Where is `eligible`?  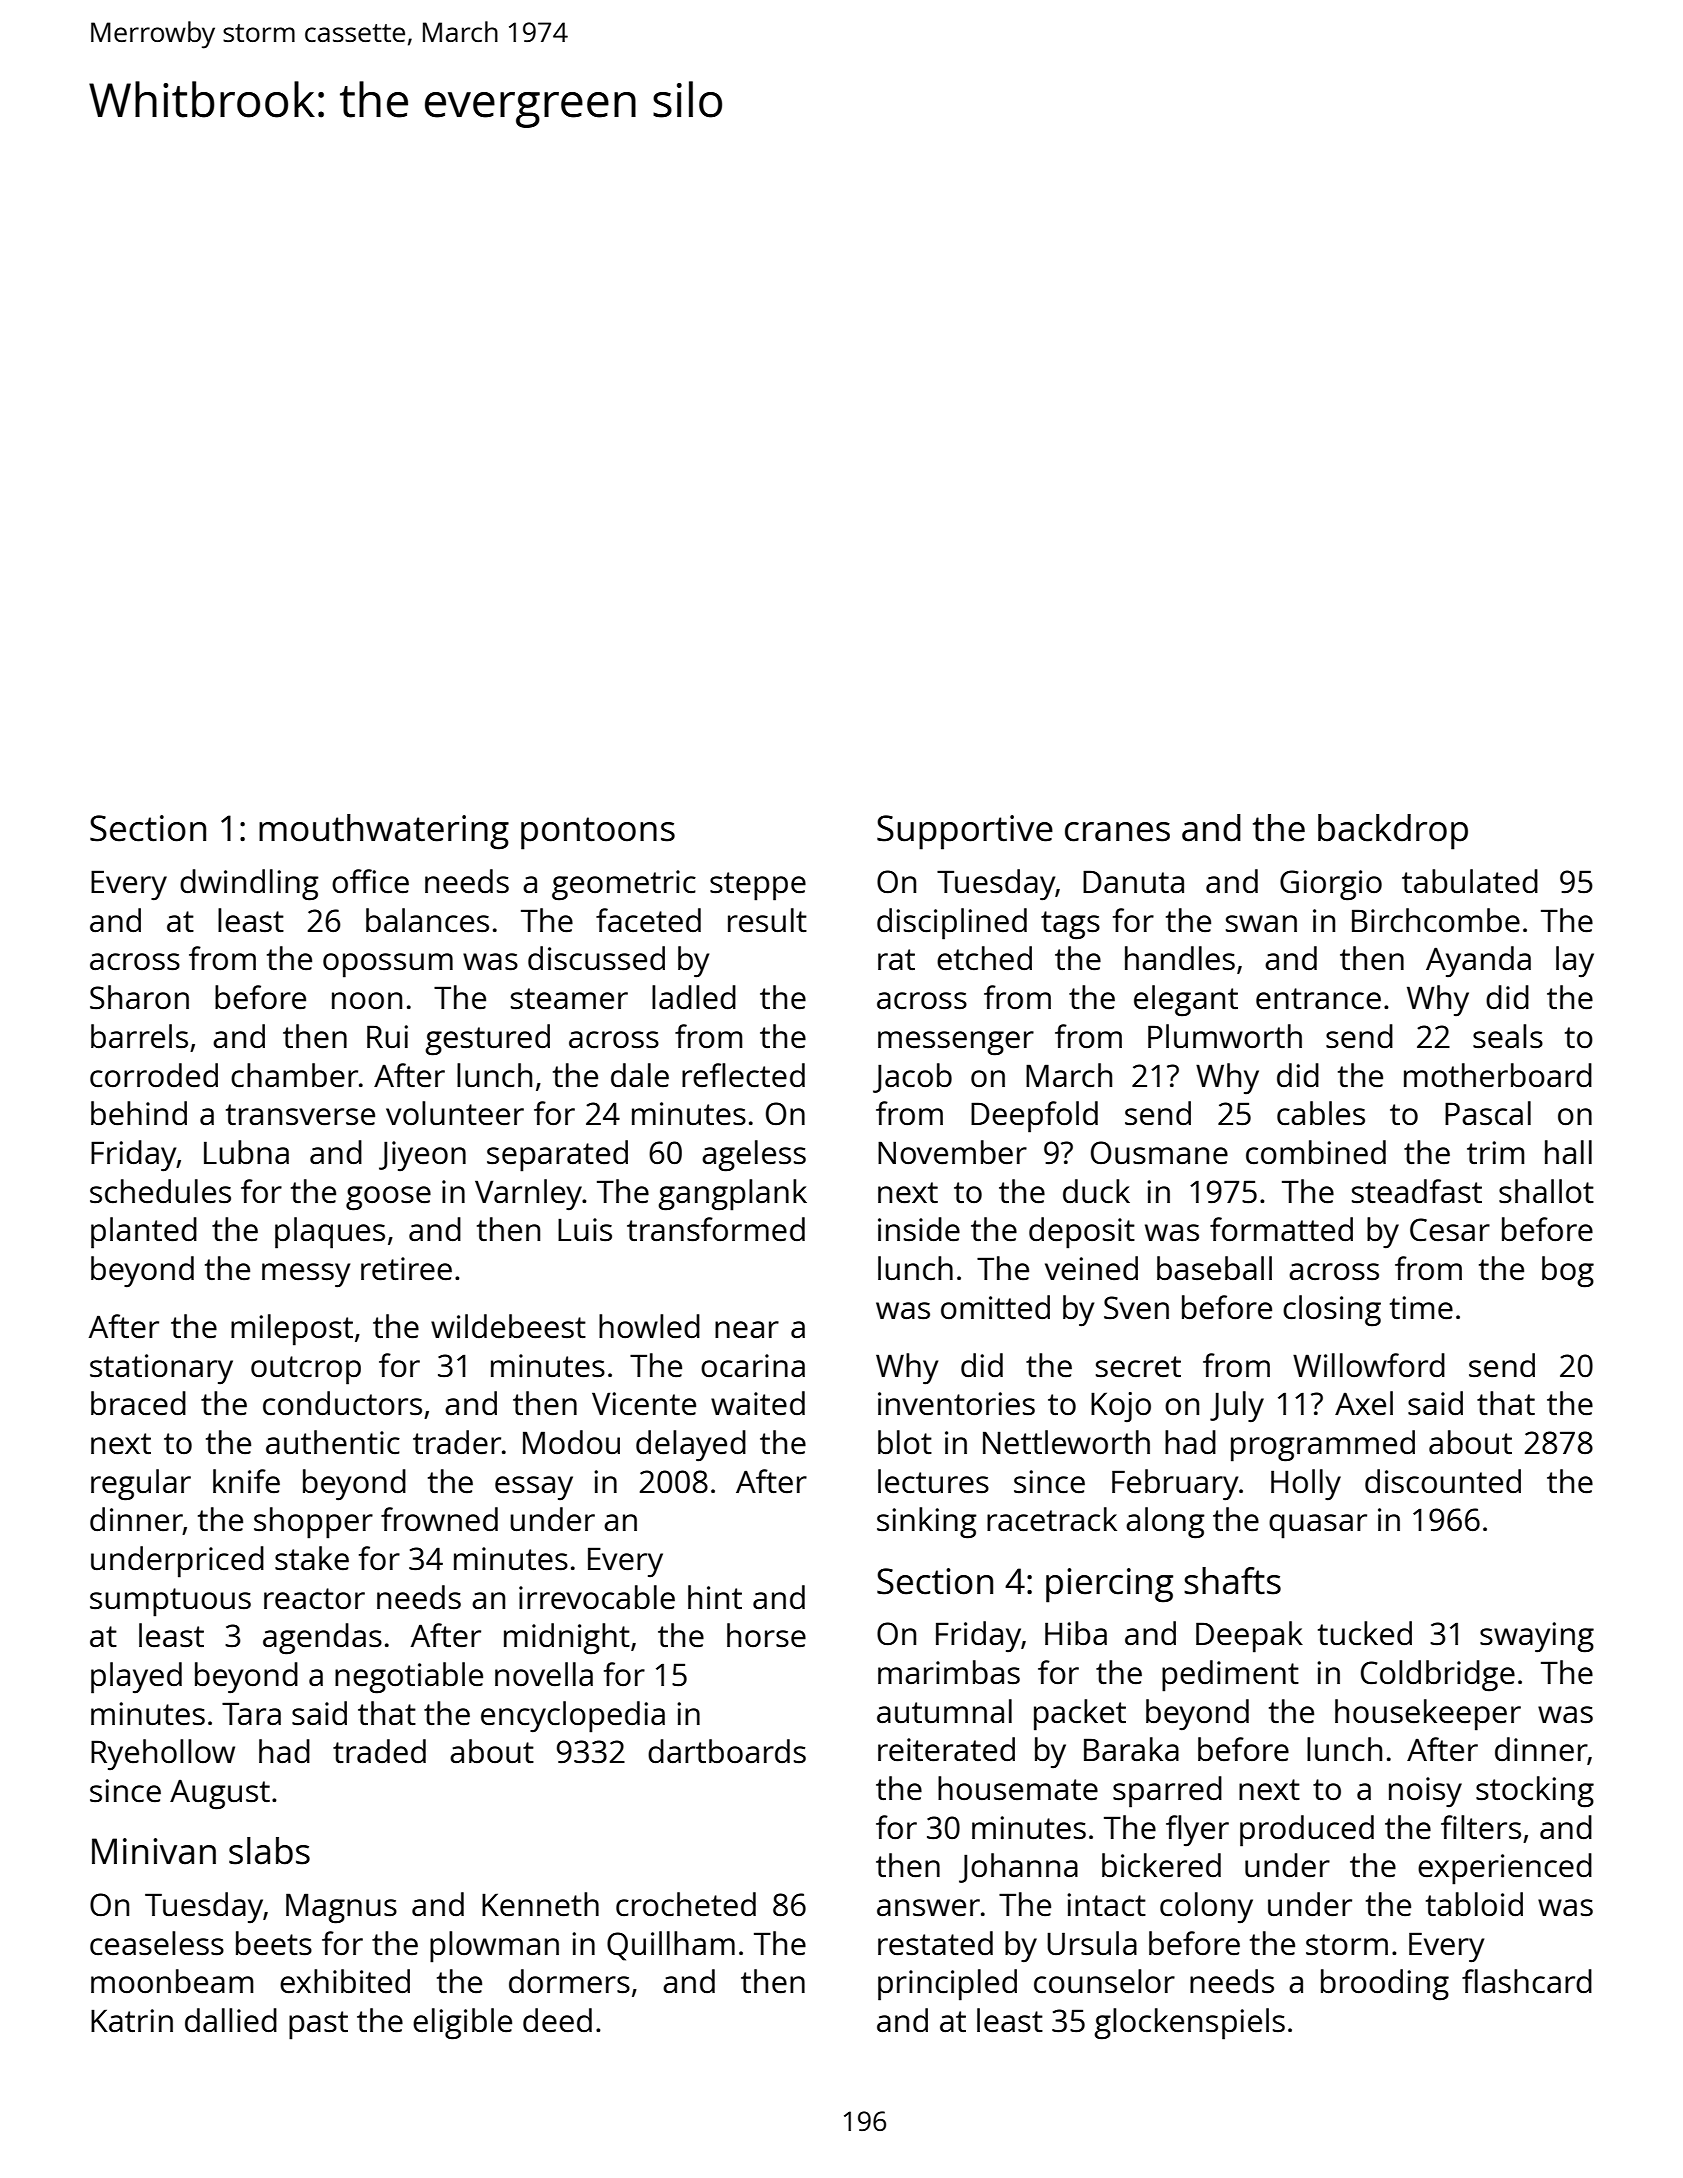
eligible is located at coordinates (462, 2024).
